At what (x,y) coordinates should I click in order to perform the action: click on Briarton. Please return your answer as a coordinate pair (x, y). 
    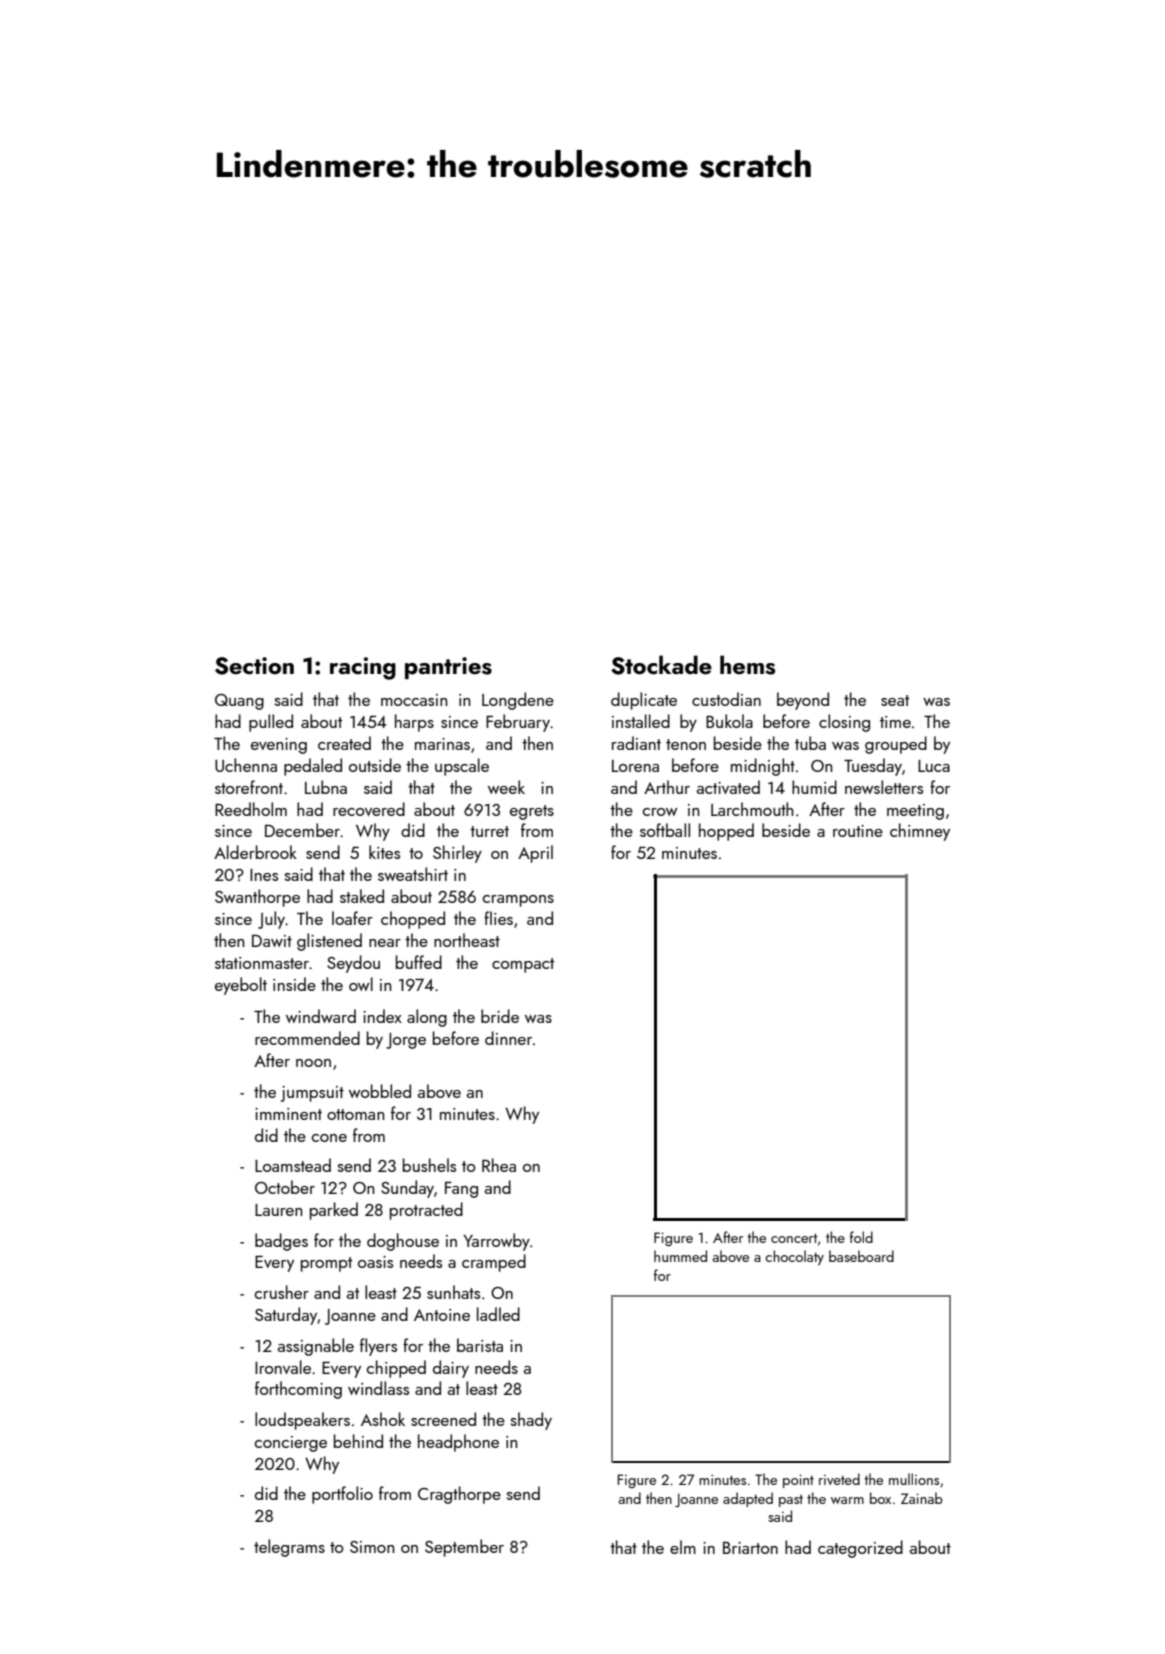
    Looking at the image, I should click on (750, 1548).
